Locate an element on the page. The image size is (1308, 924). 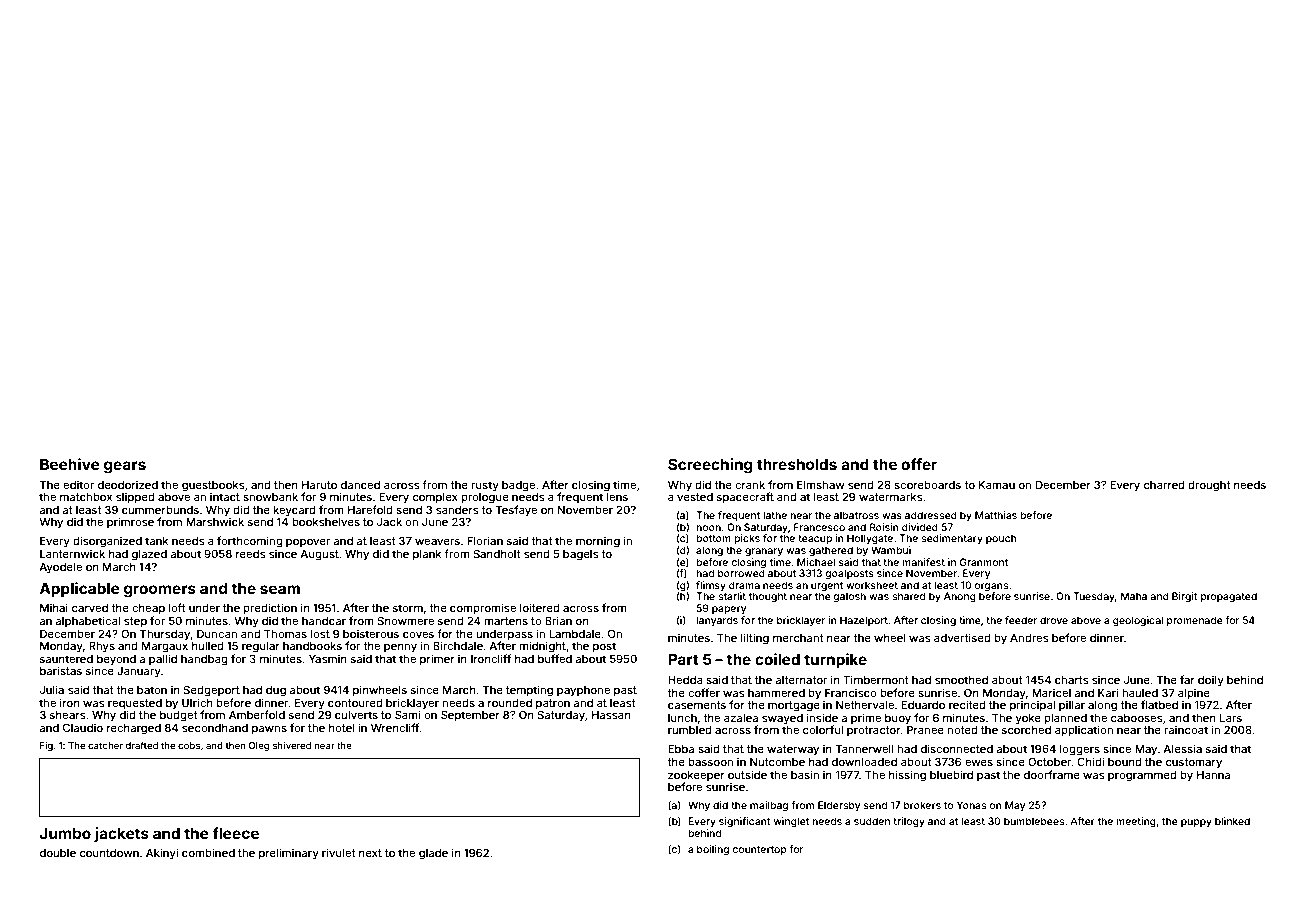
guestbooks is located at coordinates (213, 486).
